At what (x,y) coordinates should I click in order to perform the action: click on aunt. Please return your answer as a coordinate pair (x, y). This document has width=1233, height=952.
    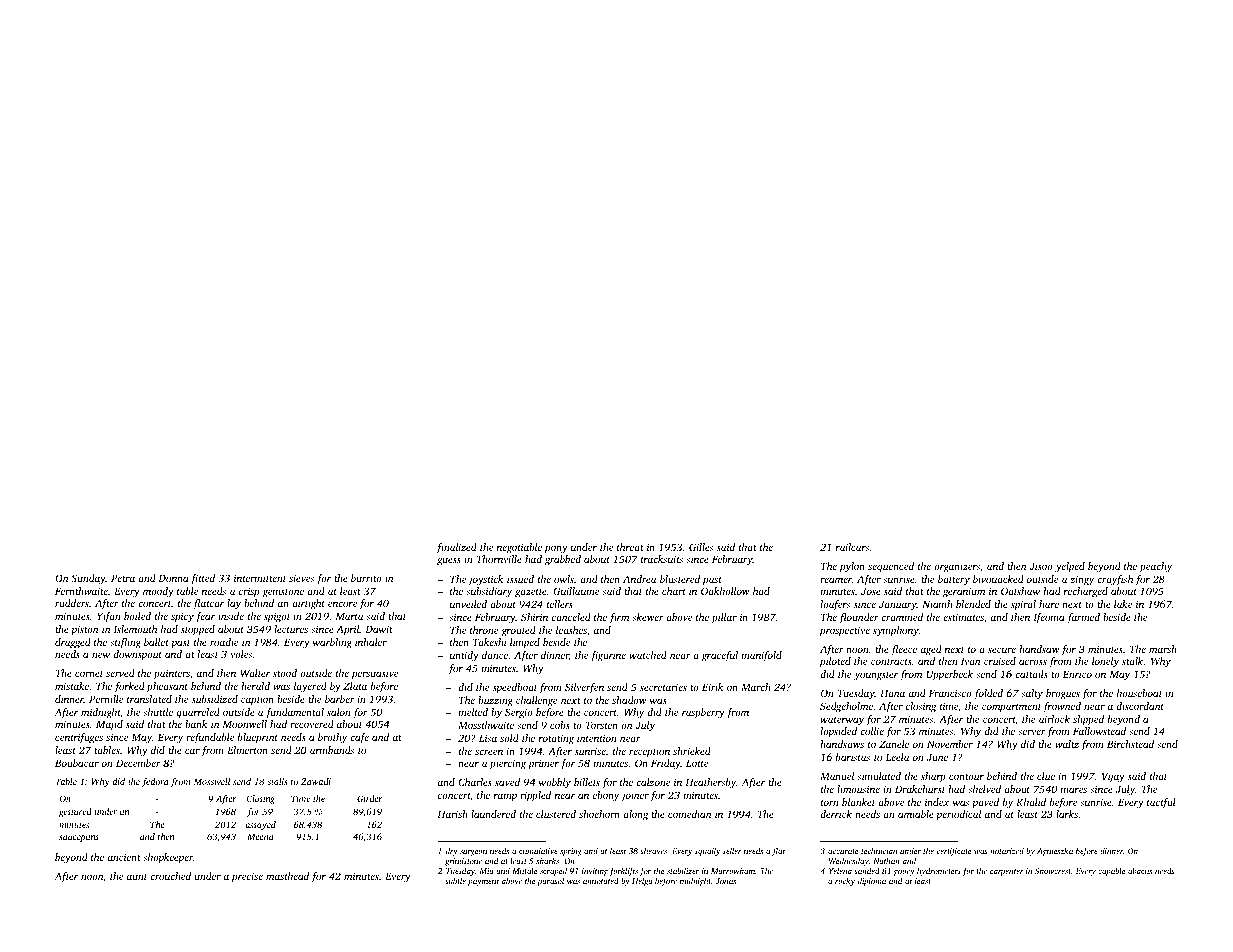
    Looking at the image, I should click on (137, 877).
